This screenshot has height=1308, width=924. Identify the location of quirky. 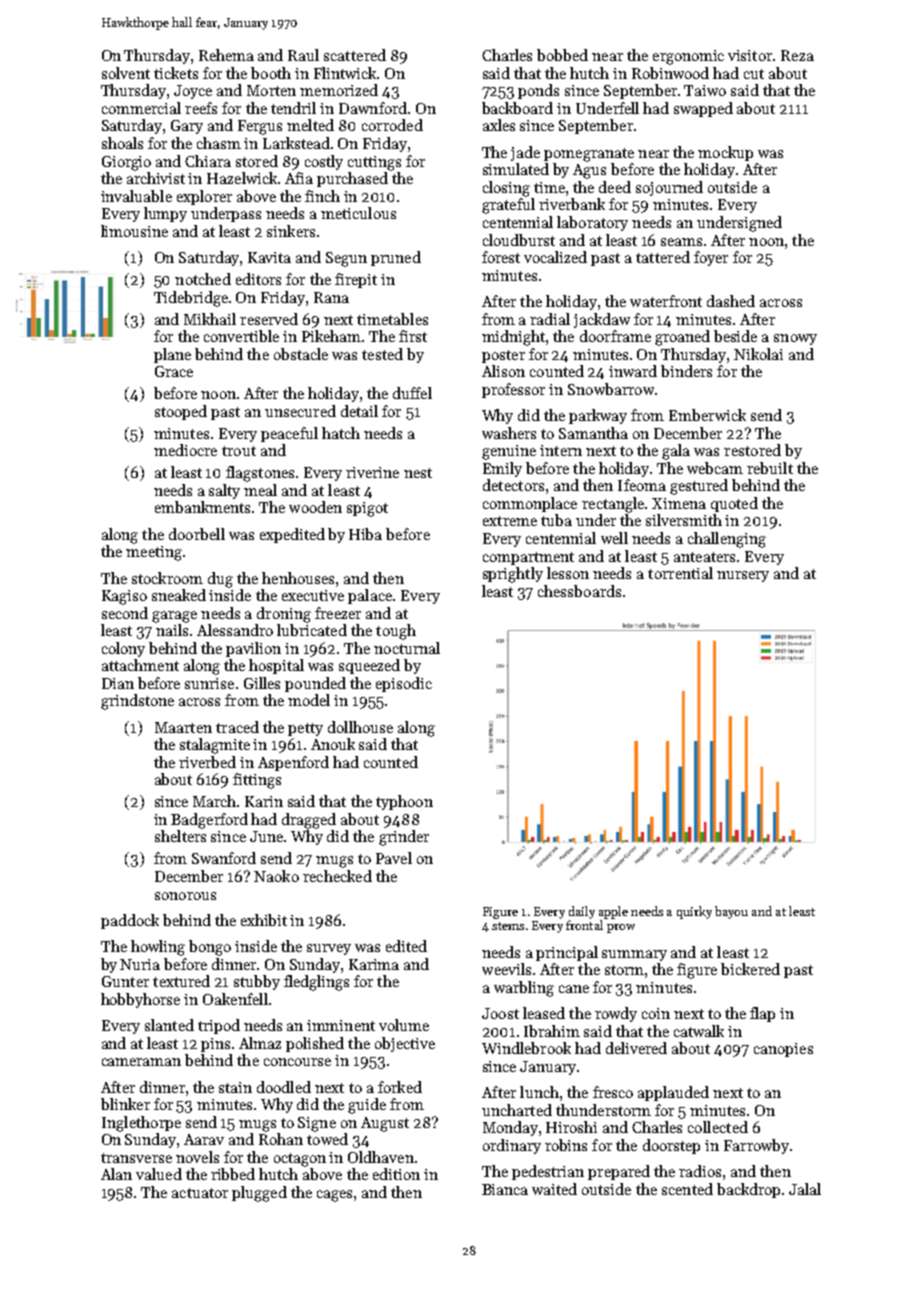
(694, 912).
